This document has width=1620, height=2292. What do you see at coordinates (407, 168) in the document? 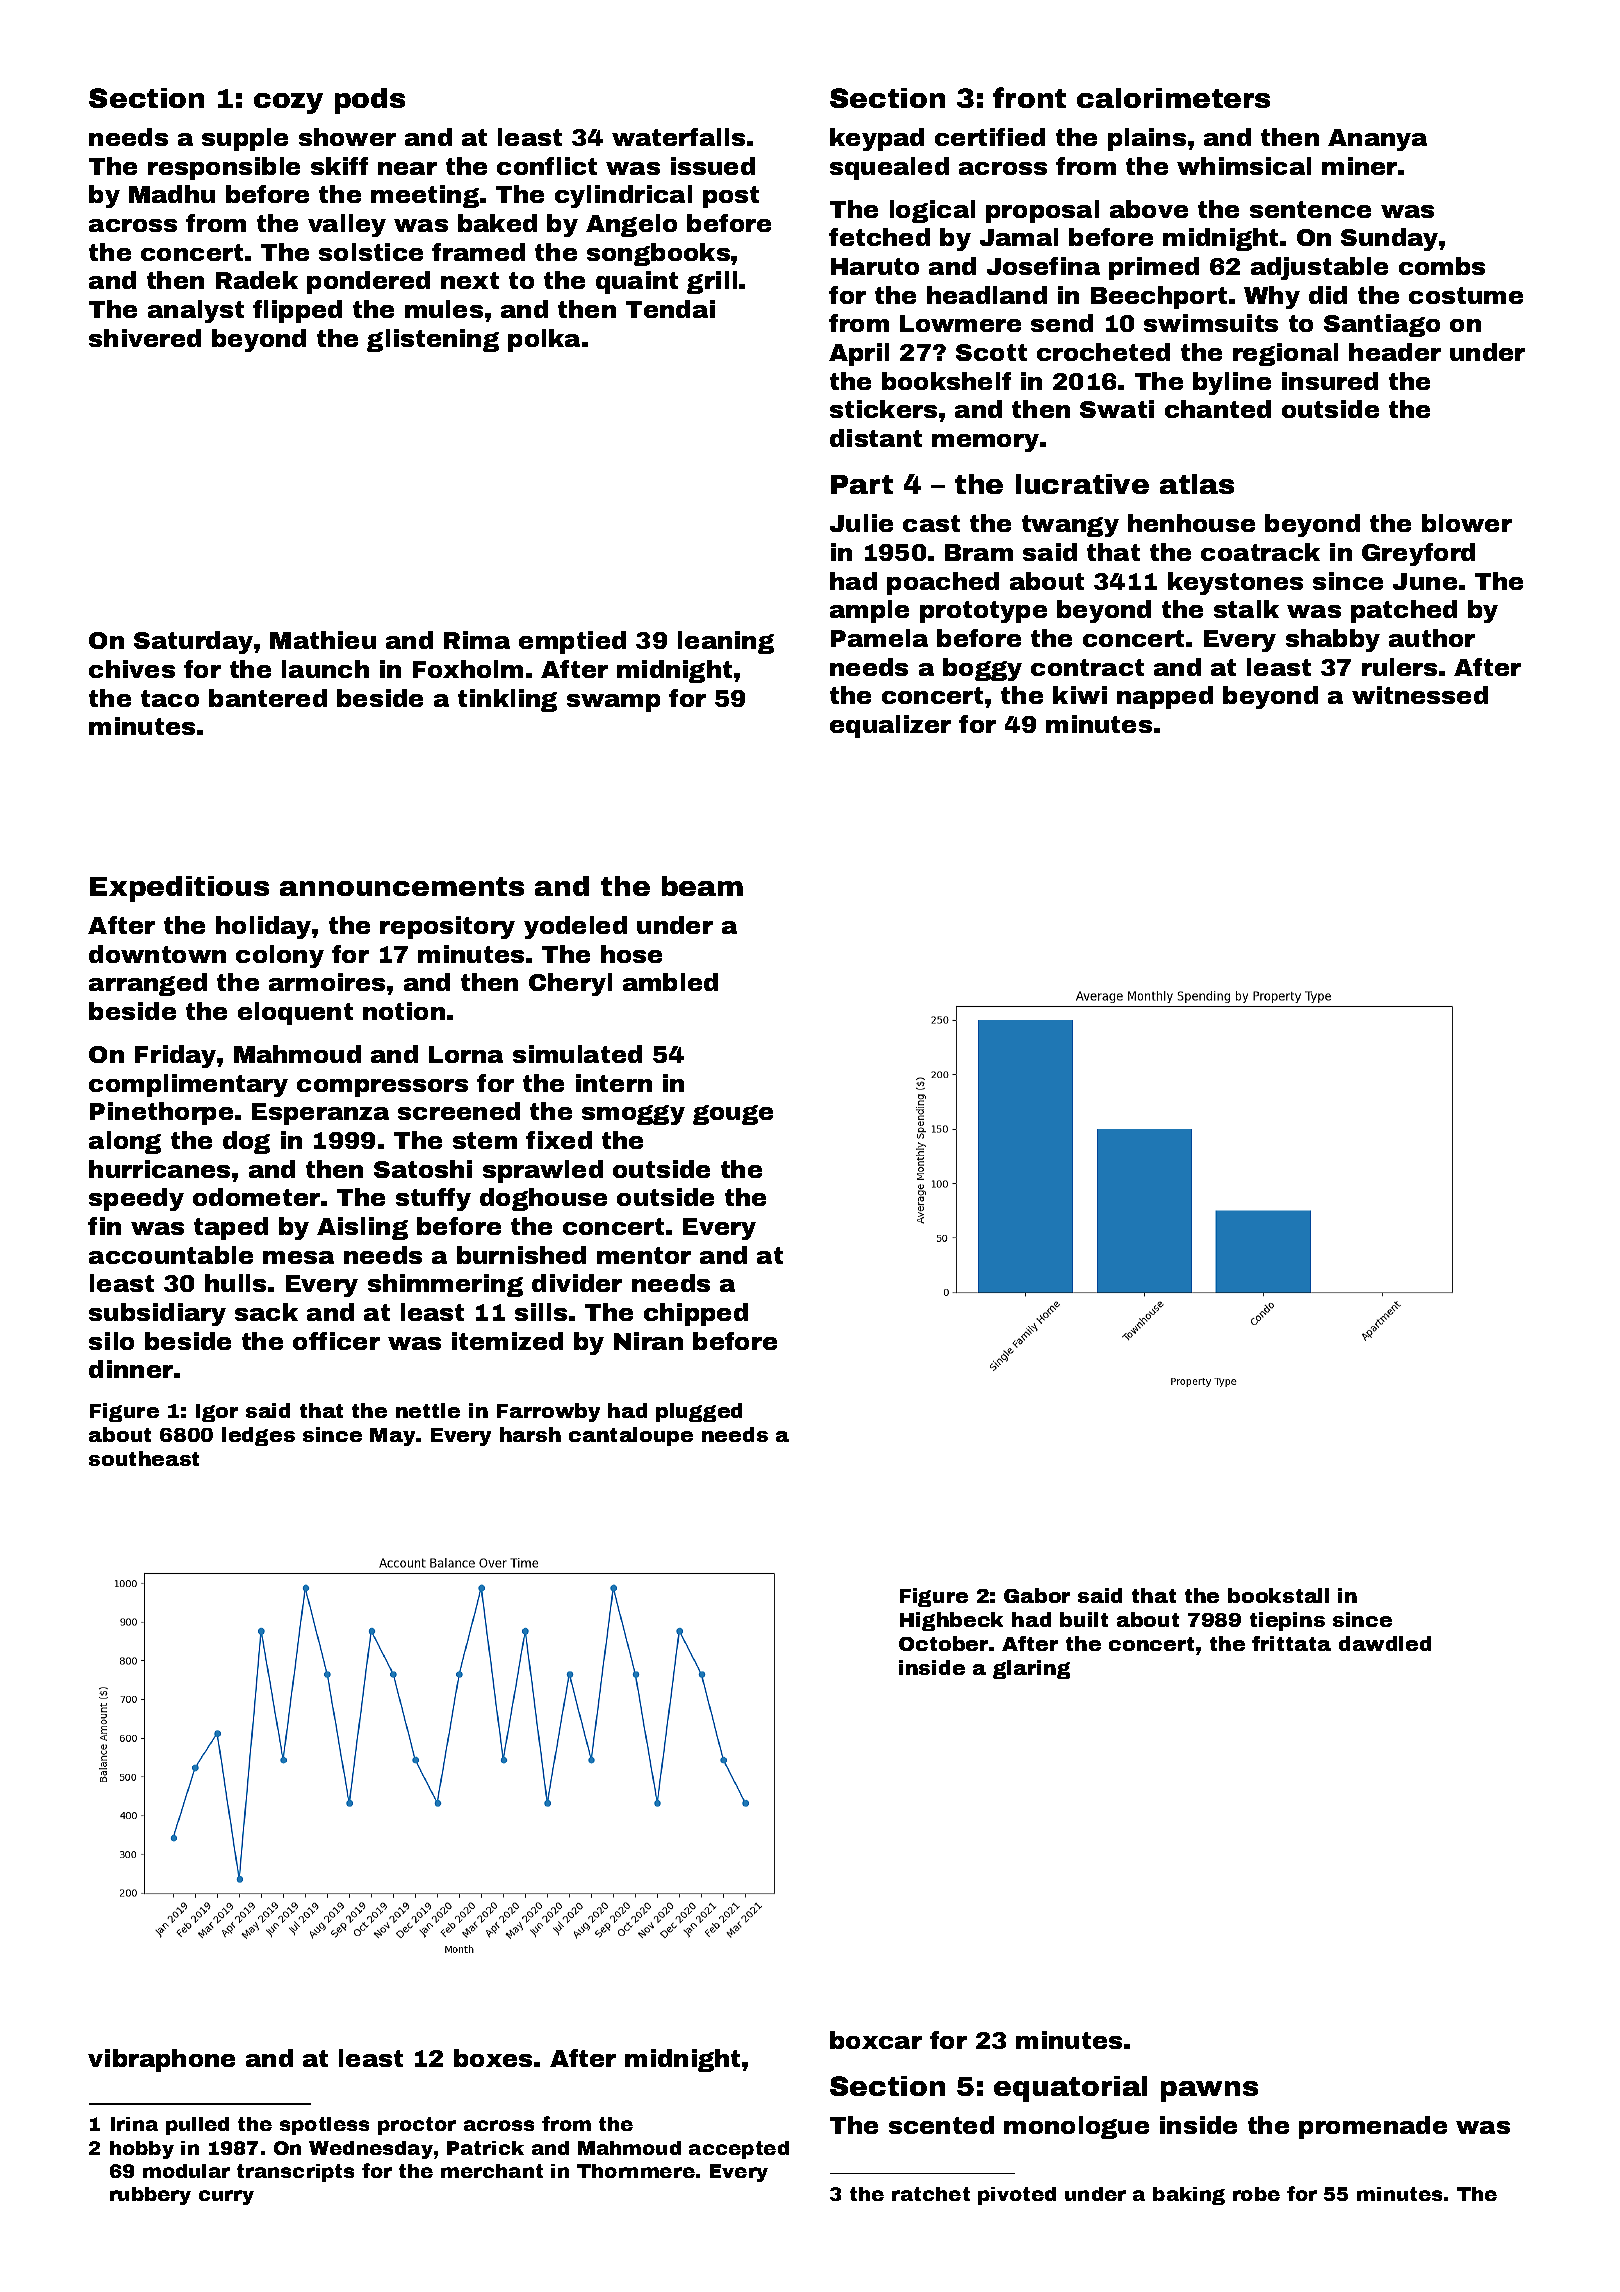
I see `near` at bounding box center [407, 168].
